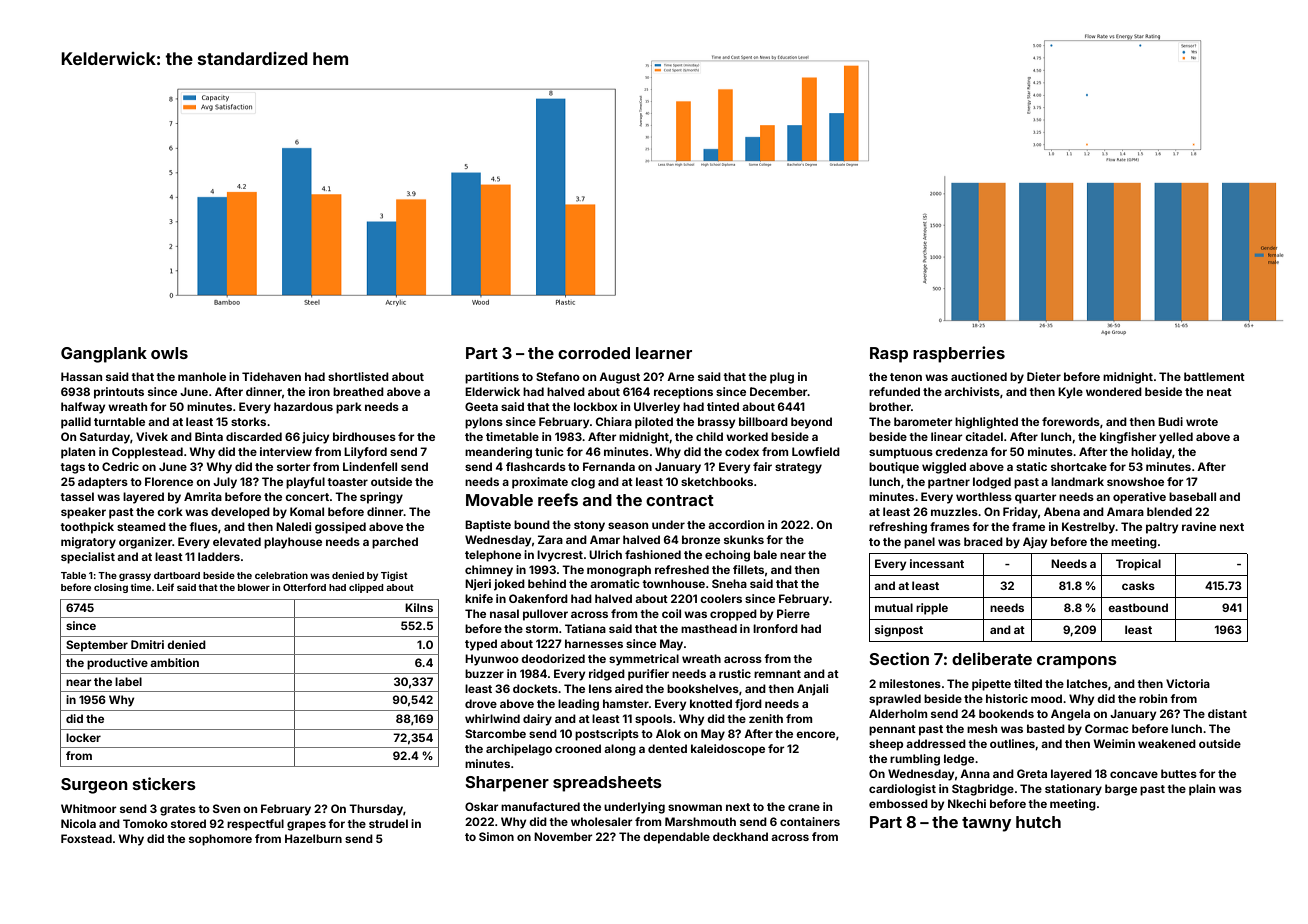  What do you see at coordinates (169, 353) in the document?
I see `owls` at bounding box center [169, 353].
